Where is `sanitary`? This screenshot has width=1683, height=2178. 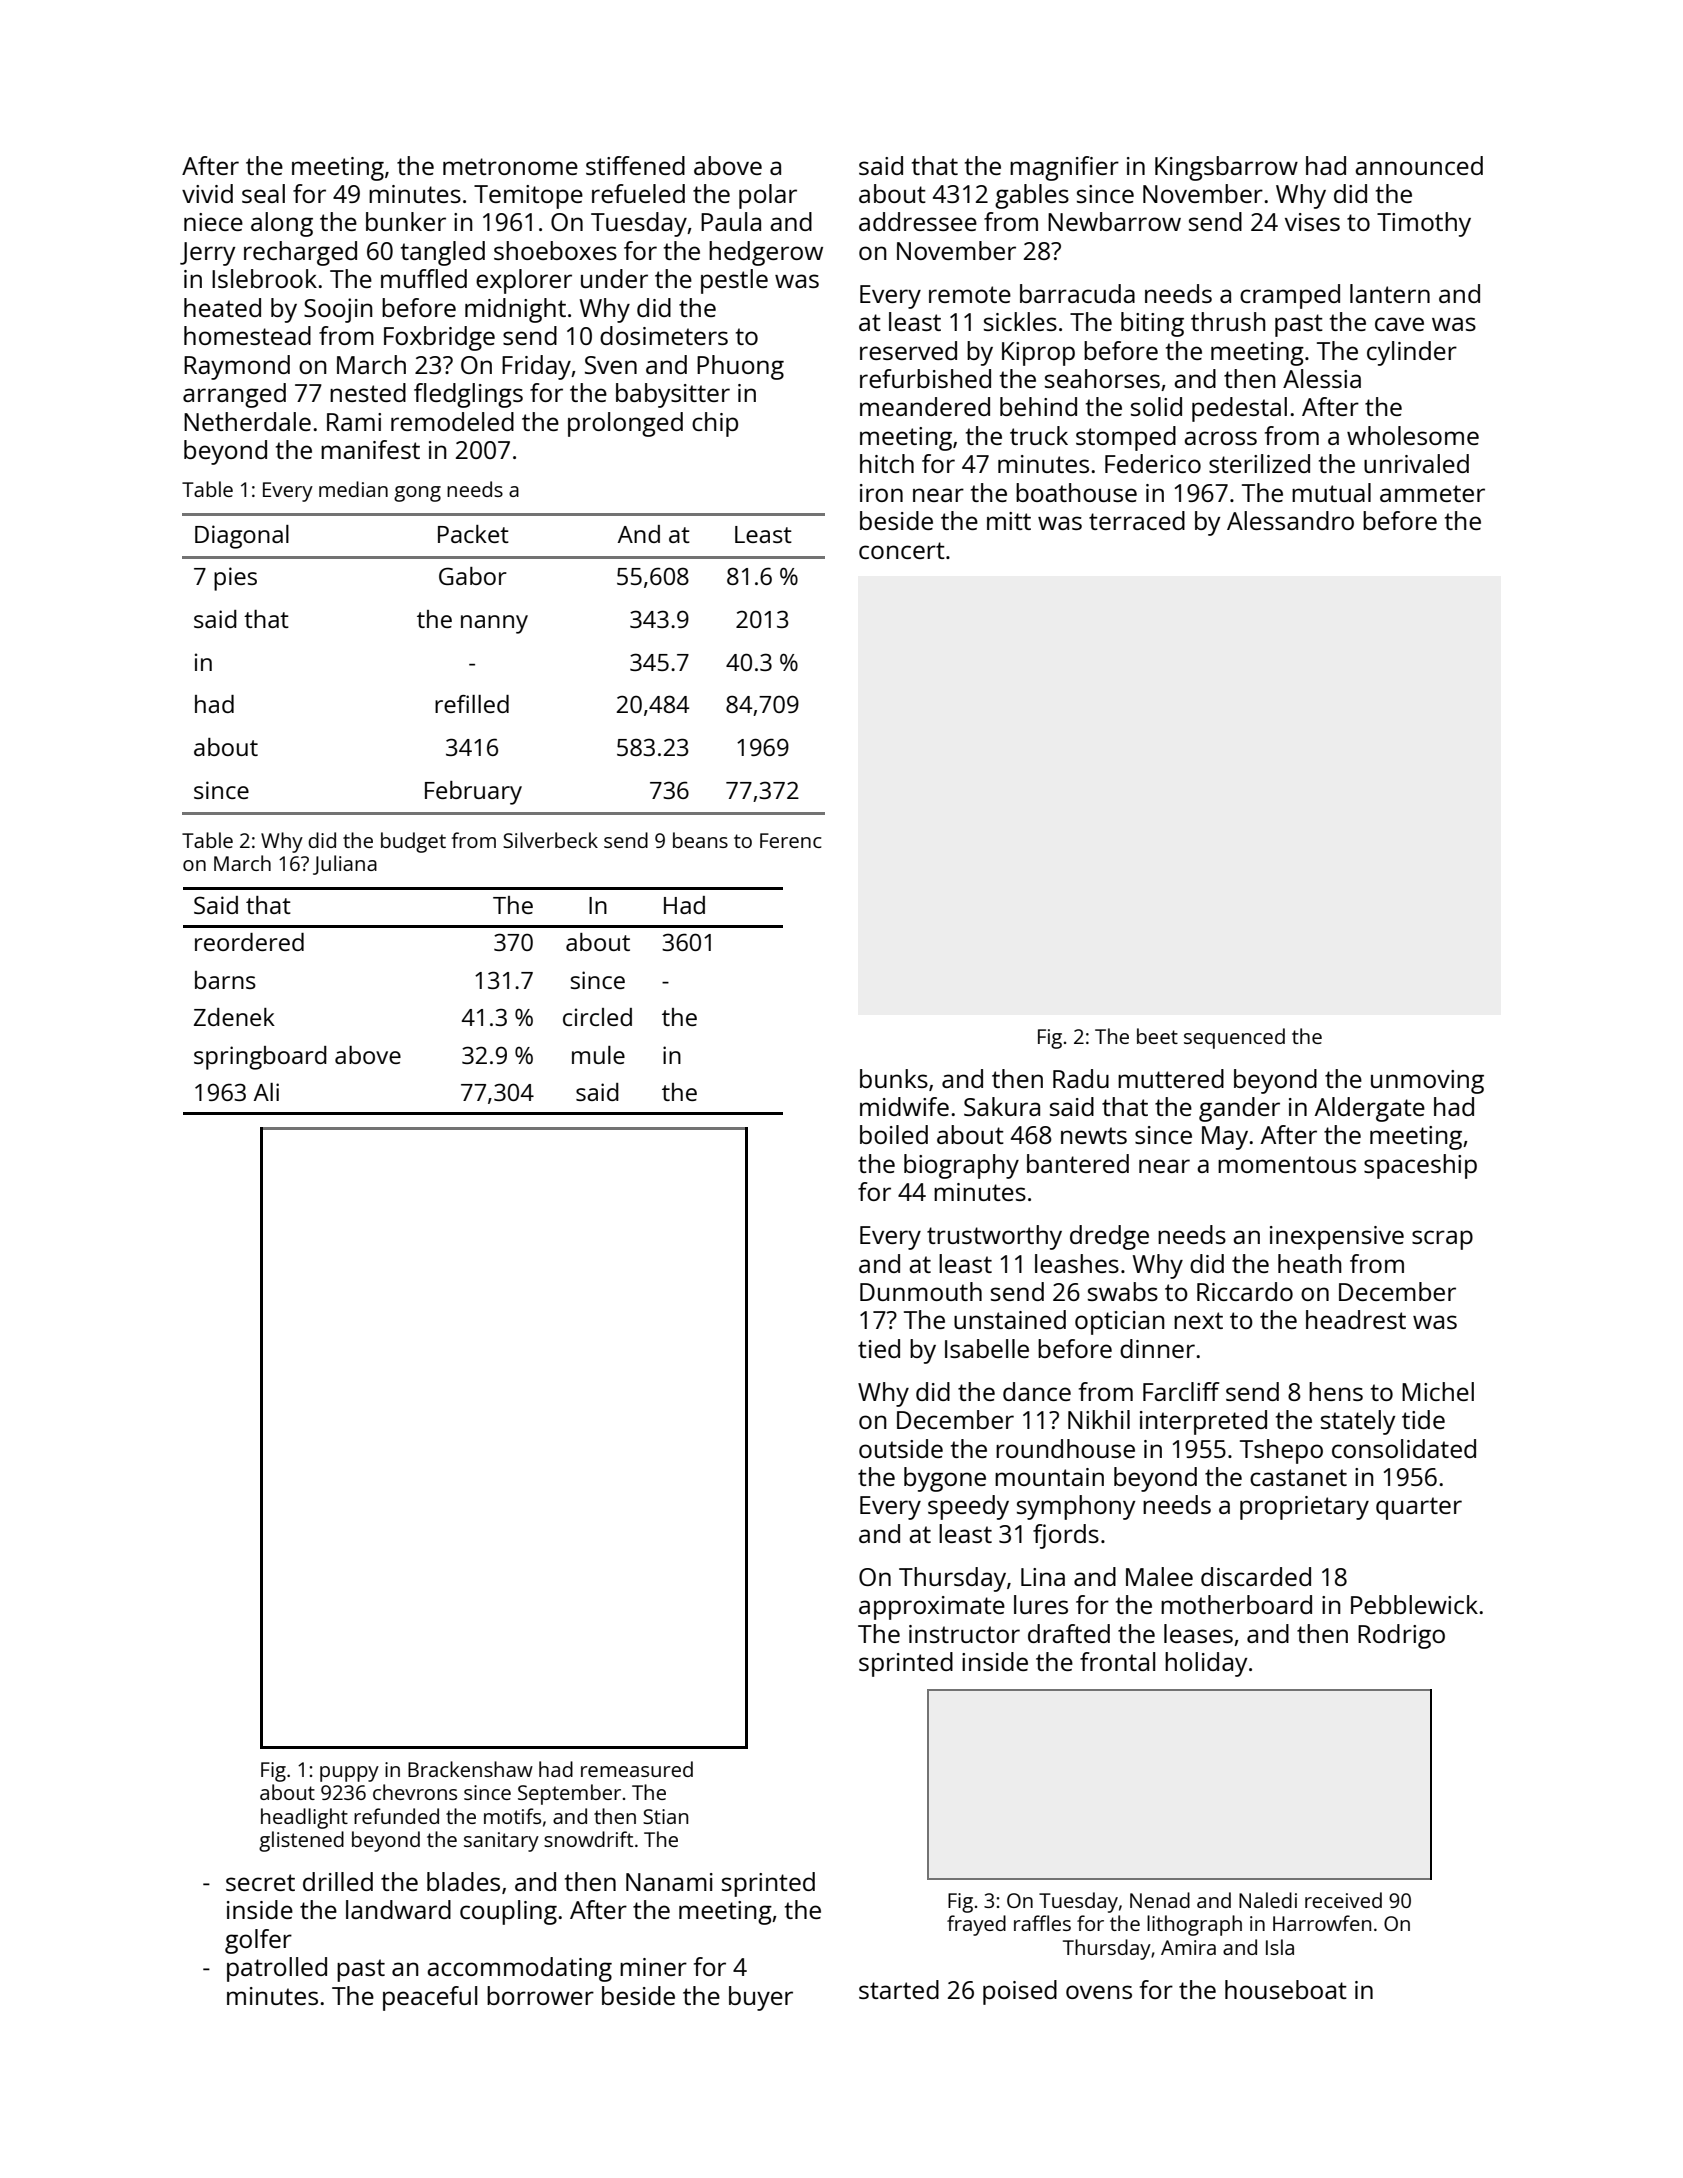
sanitary is located at coordinates (501, 1842).
